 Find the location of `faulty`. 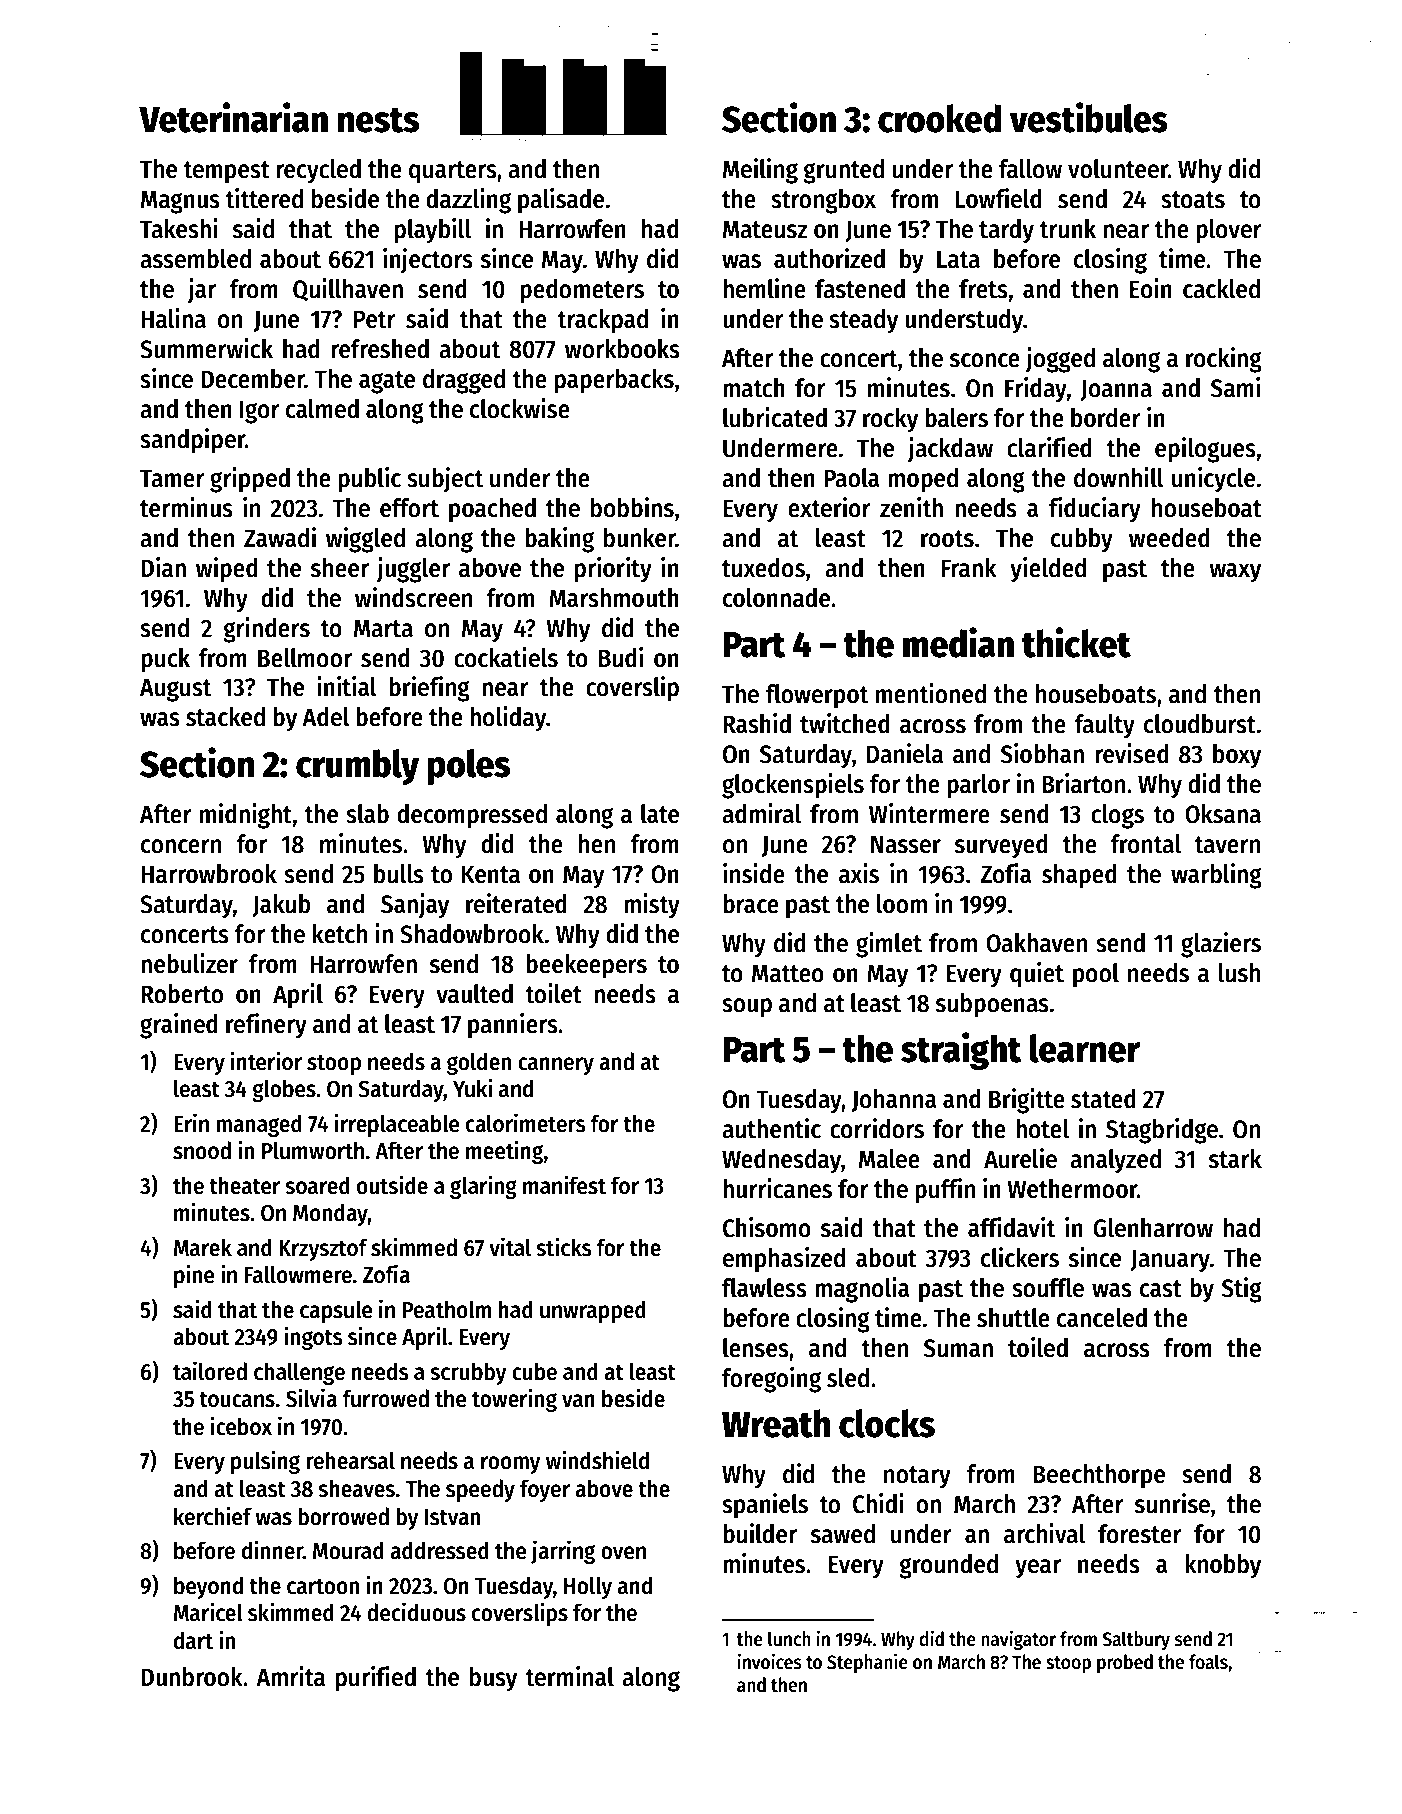

faulty is located at coordinates (1104, 726).
